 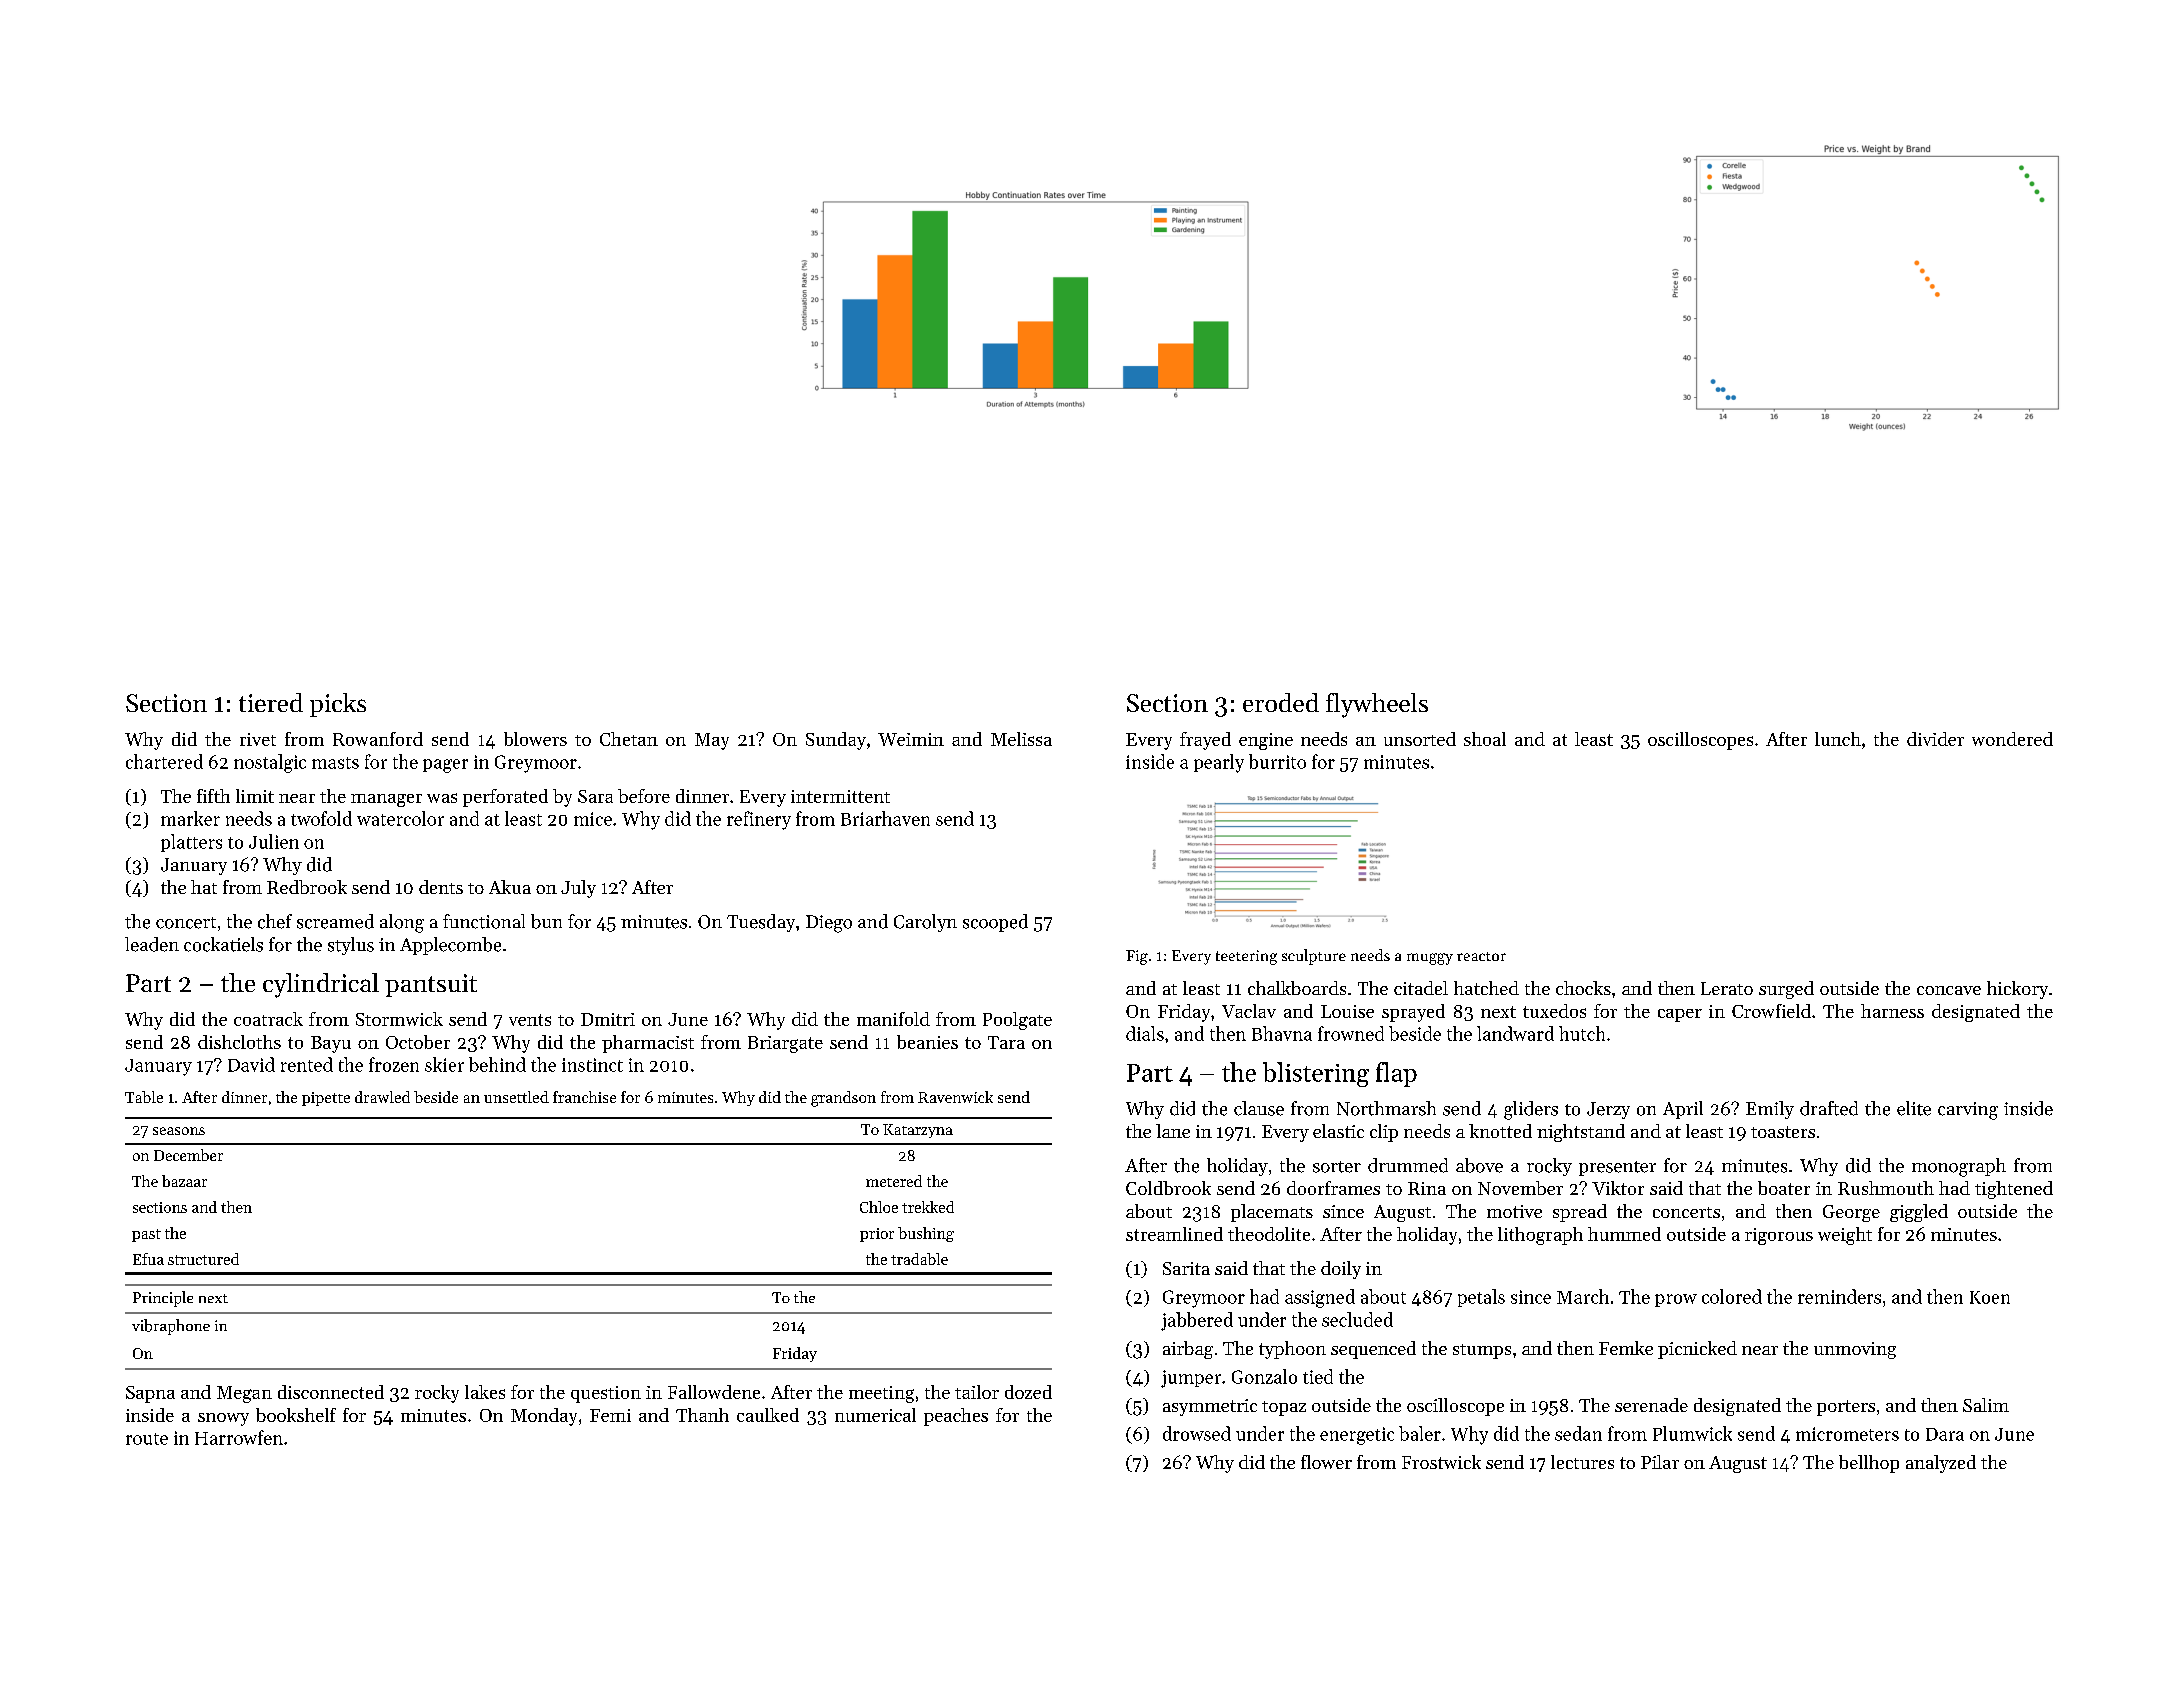 What do you see at coordinates (1986, 1405) in the screenshot?
I see `Salim` at bounding box center [1986, 1405].
